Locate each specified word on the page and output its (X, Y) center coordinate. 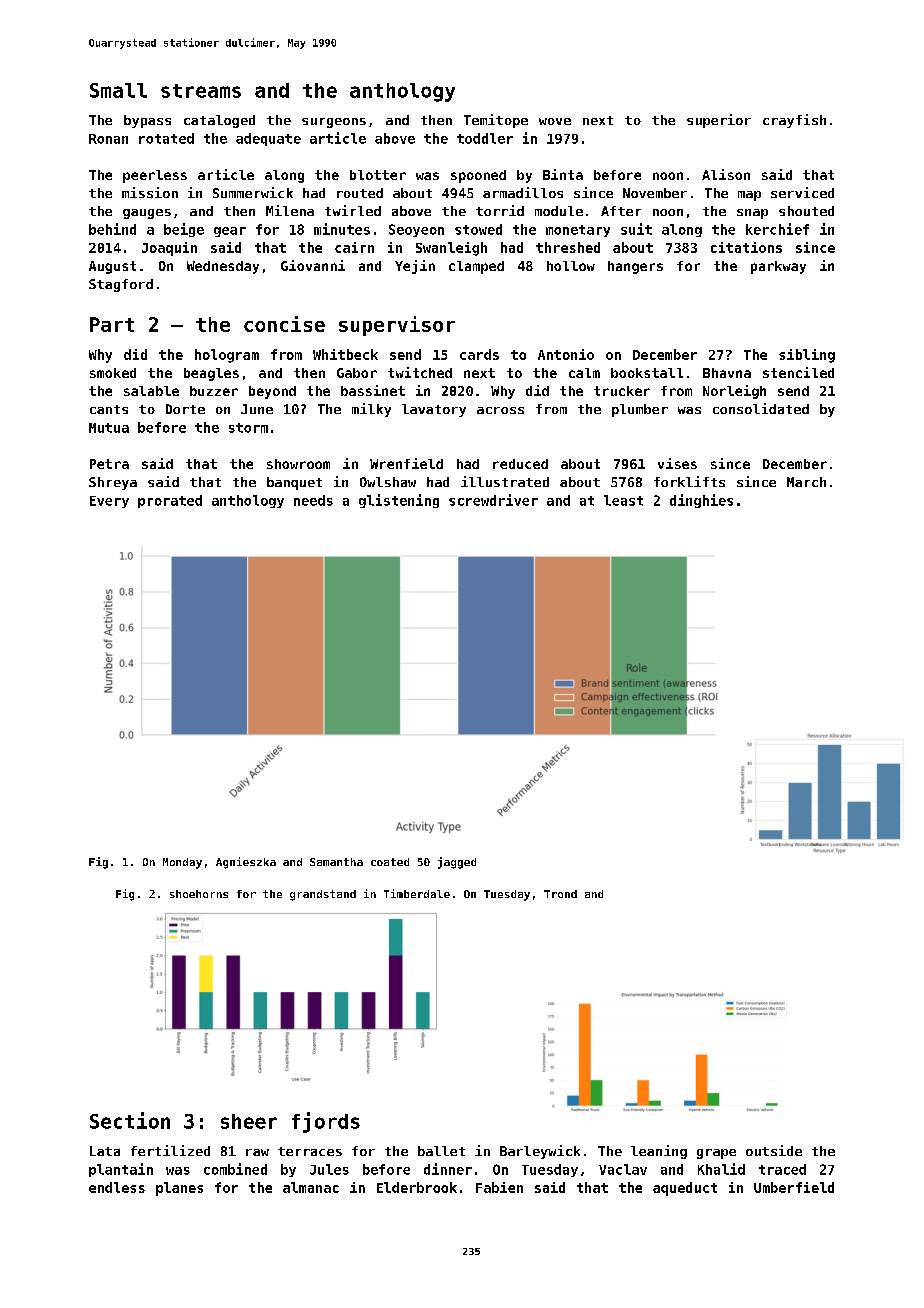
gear (230, 232)
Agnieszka (246, 863)
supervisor (397, 326)
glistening (399, 501)
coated (390, 862)
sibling (807, 356)
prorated (170, 501)
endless (117, 1187)
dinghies (701, 501)
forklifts (689, 481)
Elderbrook (417, 1187)
